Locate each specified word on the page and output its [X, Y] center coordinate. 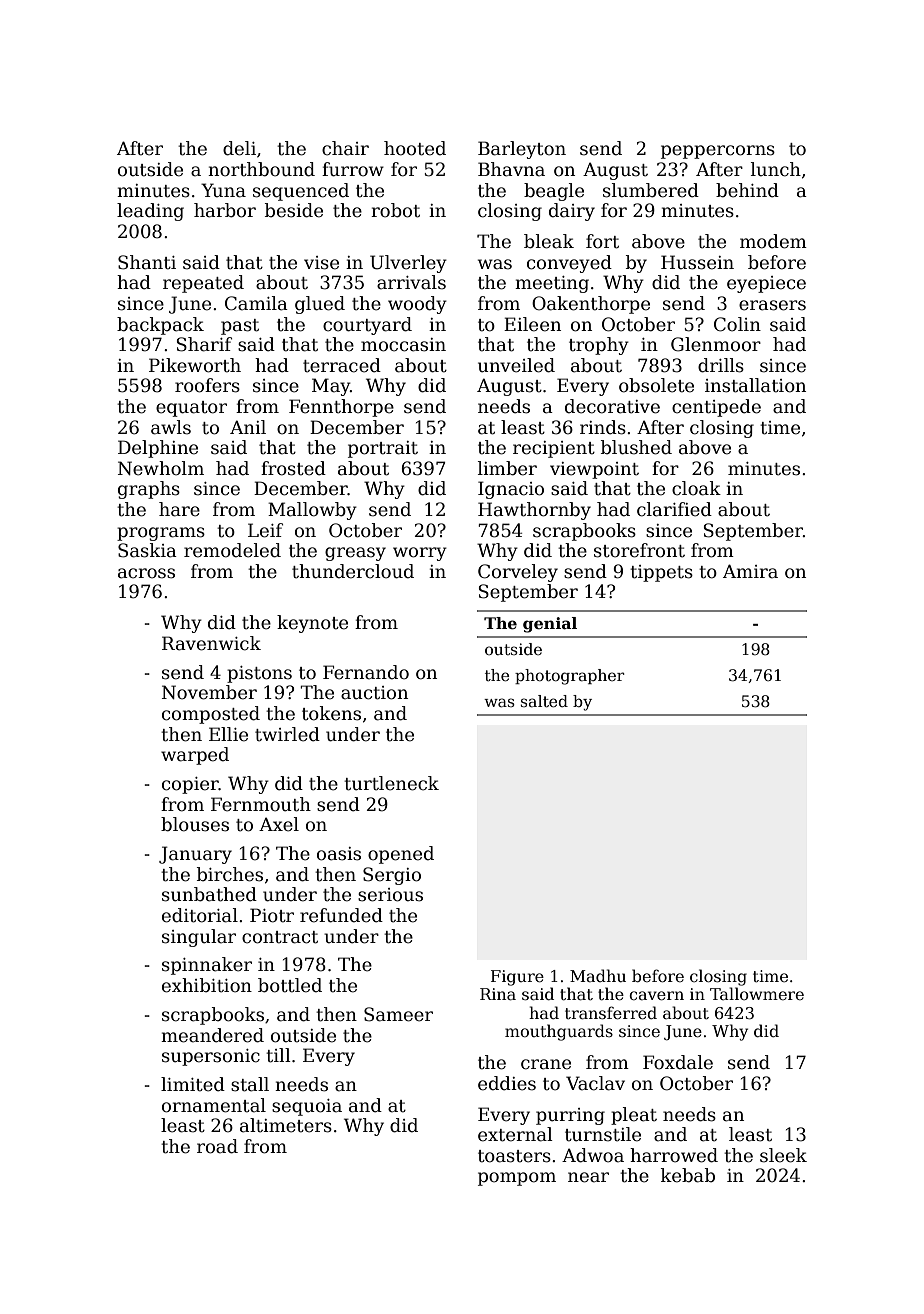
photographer [570, 677]
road [217, 1146]
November [209, 692]
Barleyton [522, 150]
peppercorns [718, 152]
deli [239, 148]
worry [420, 554]
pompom [517, 1179]
